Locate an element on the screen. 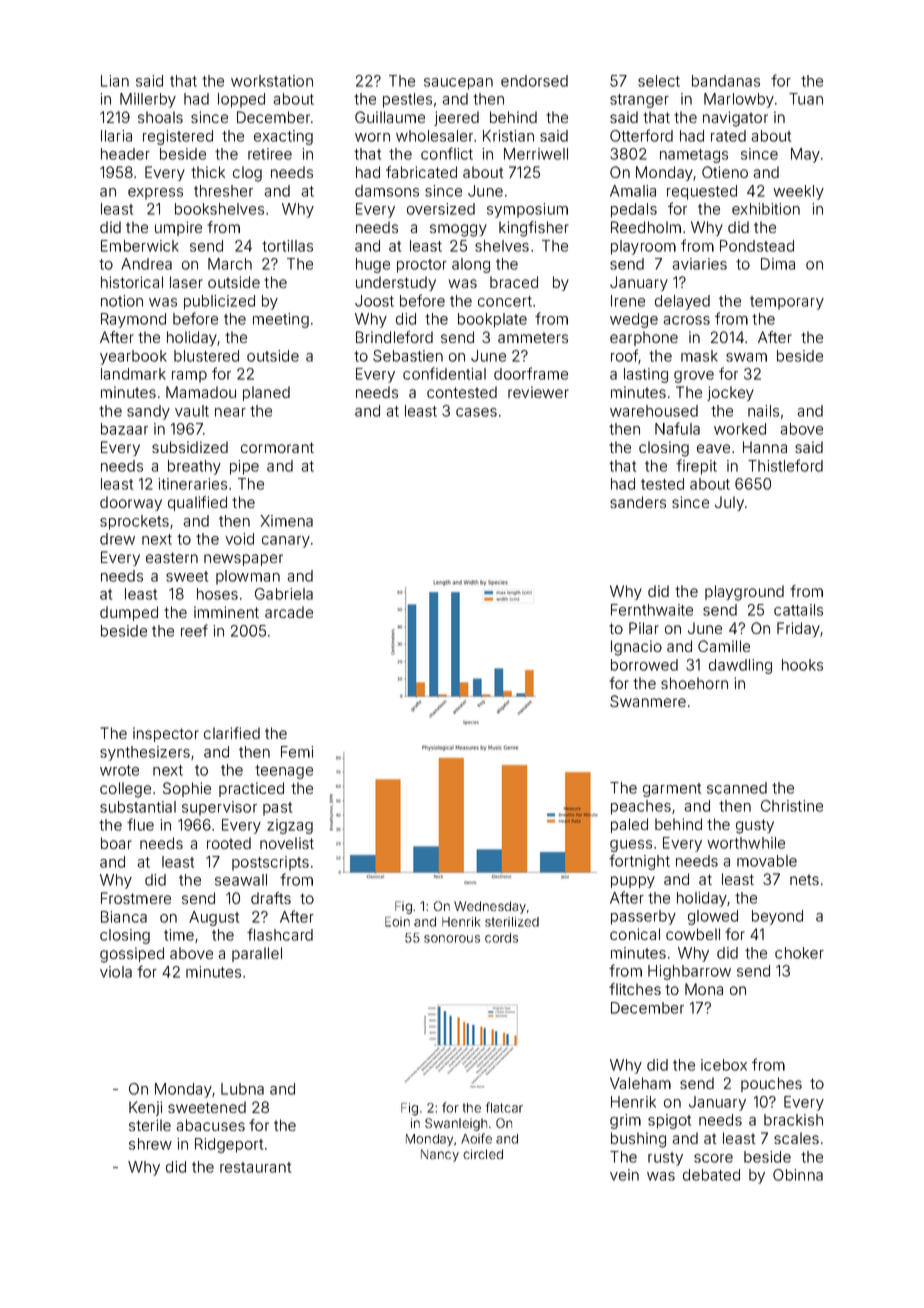 This screenshot has height=1308, width=924. viola is located at coordinates (116, 972).
